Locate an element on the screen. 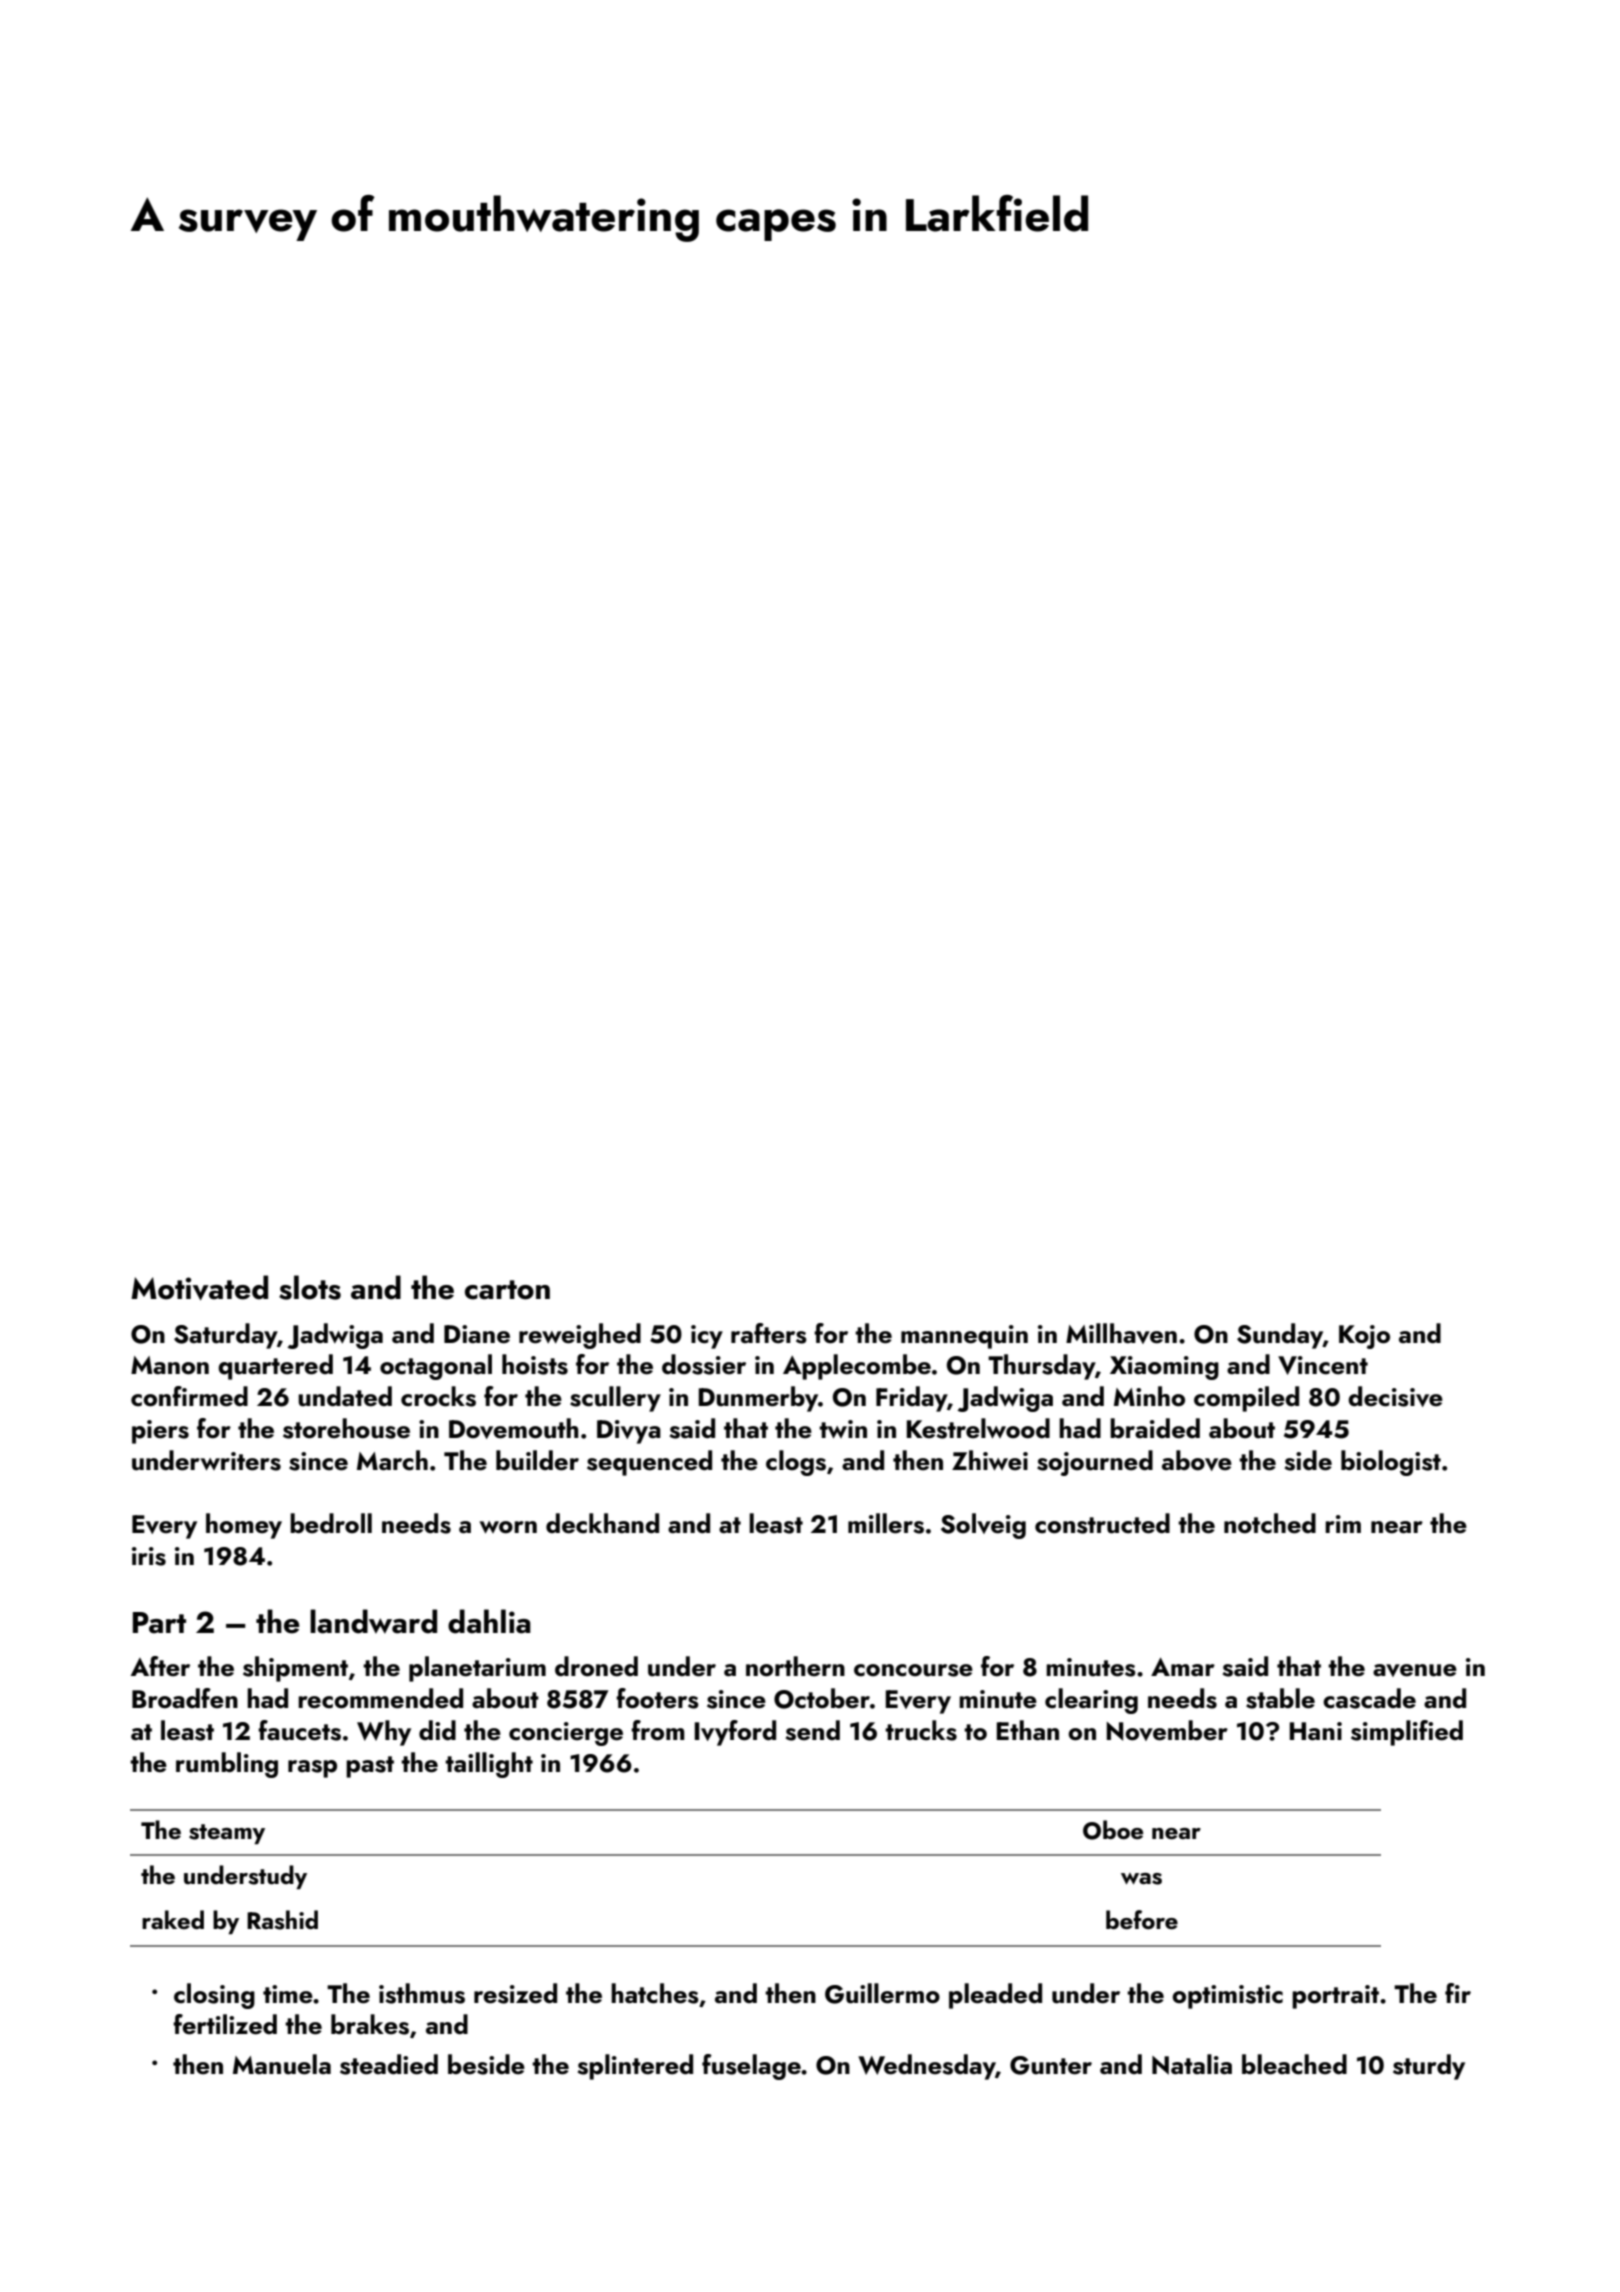  Saturday is located at coordinates (225, 1336).
